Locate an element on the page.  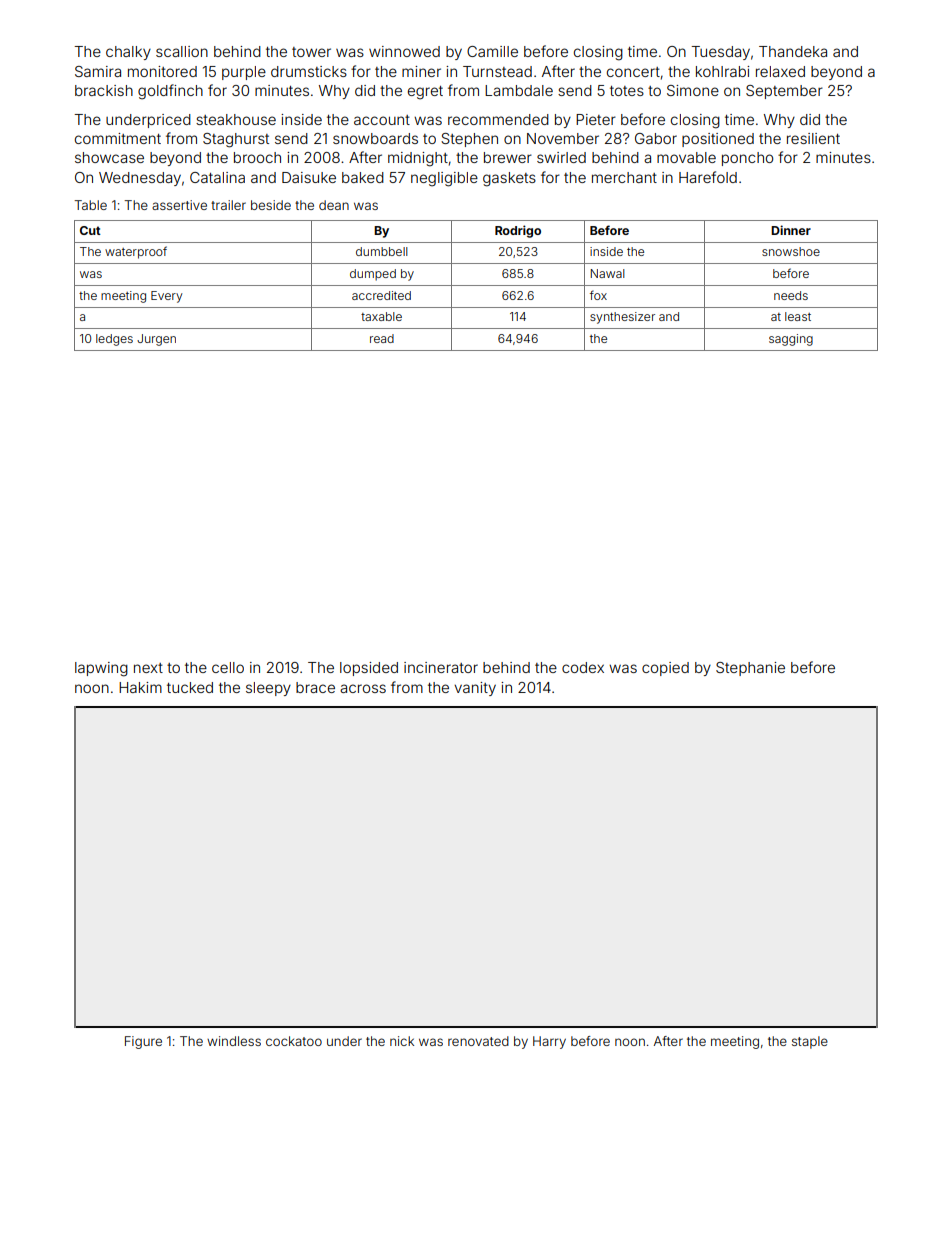
incinerator is located at coordinates (441, 667).
